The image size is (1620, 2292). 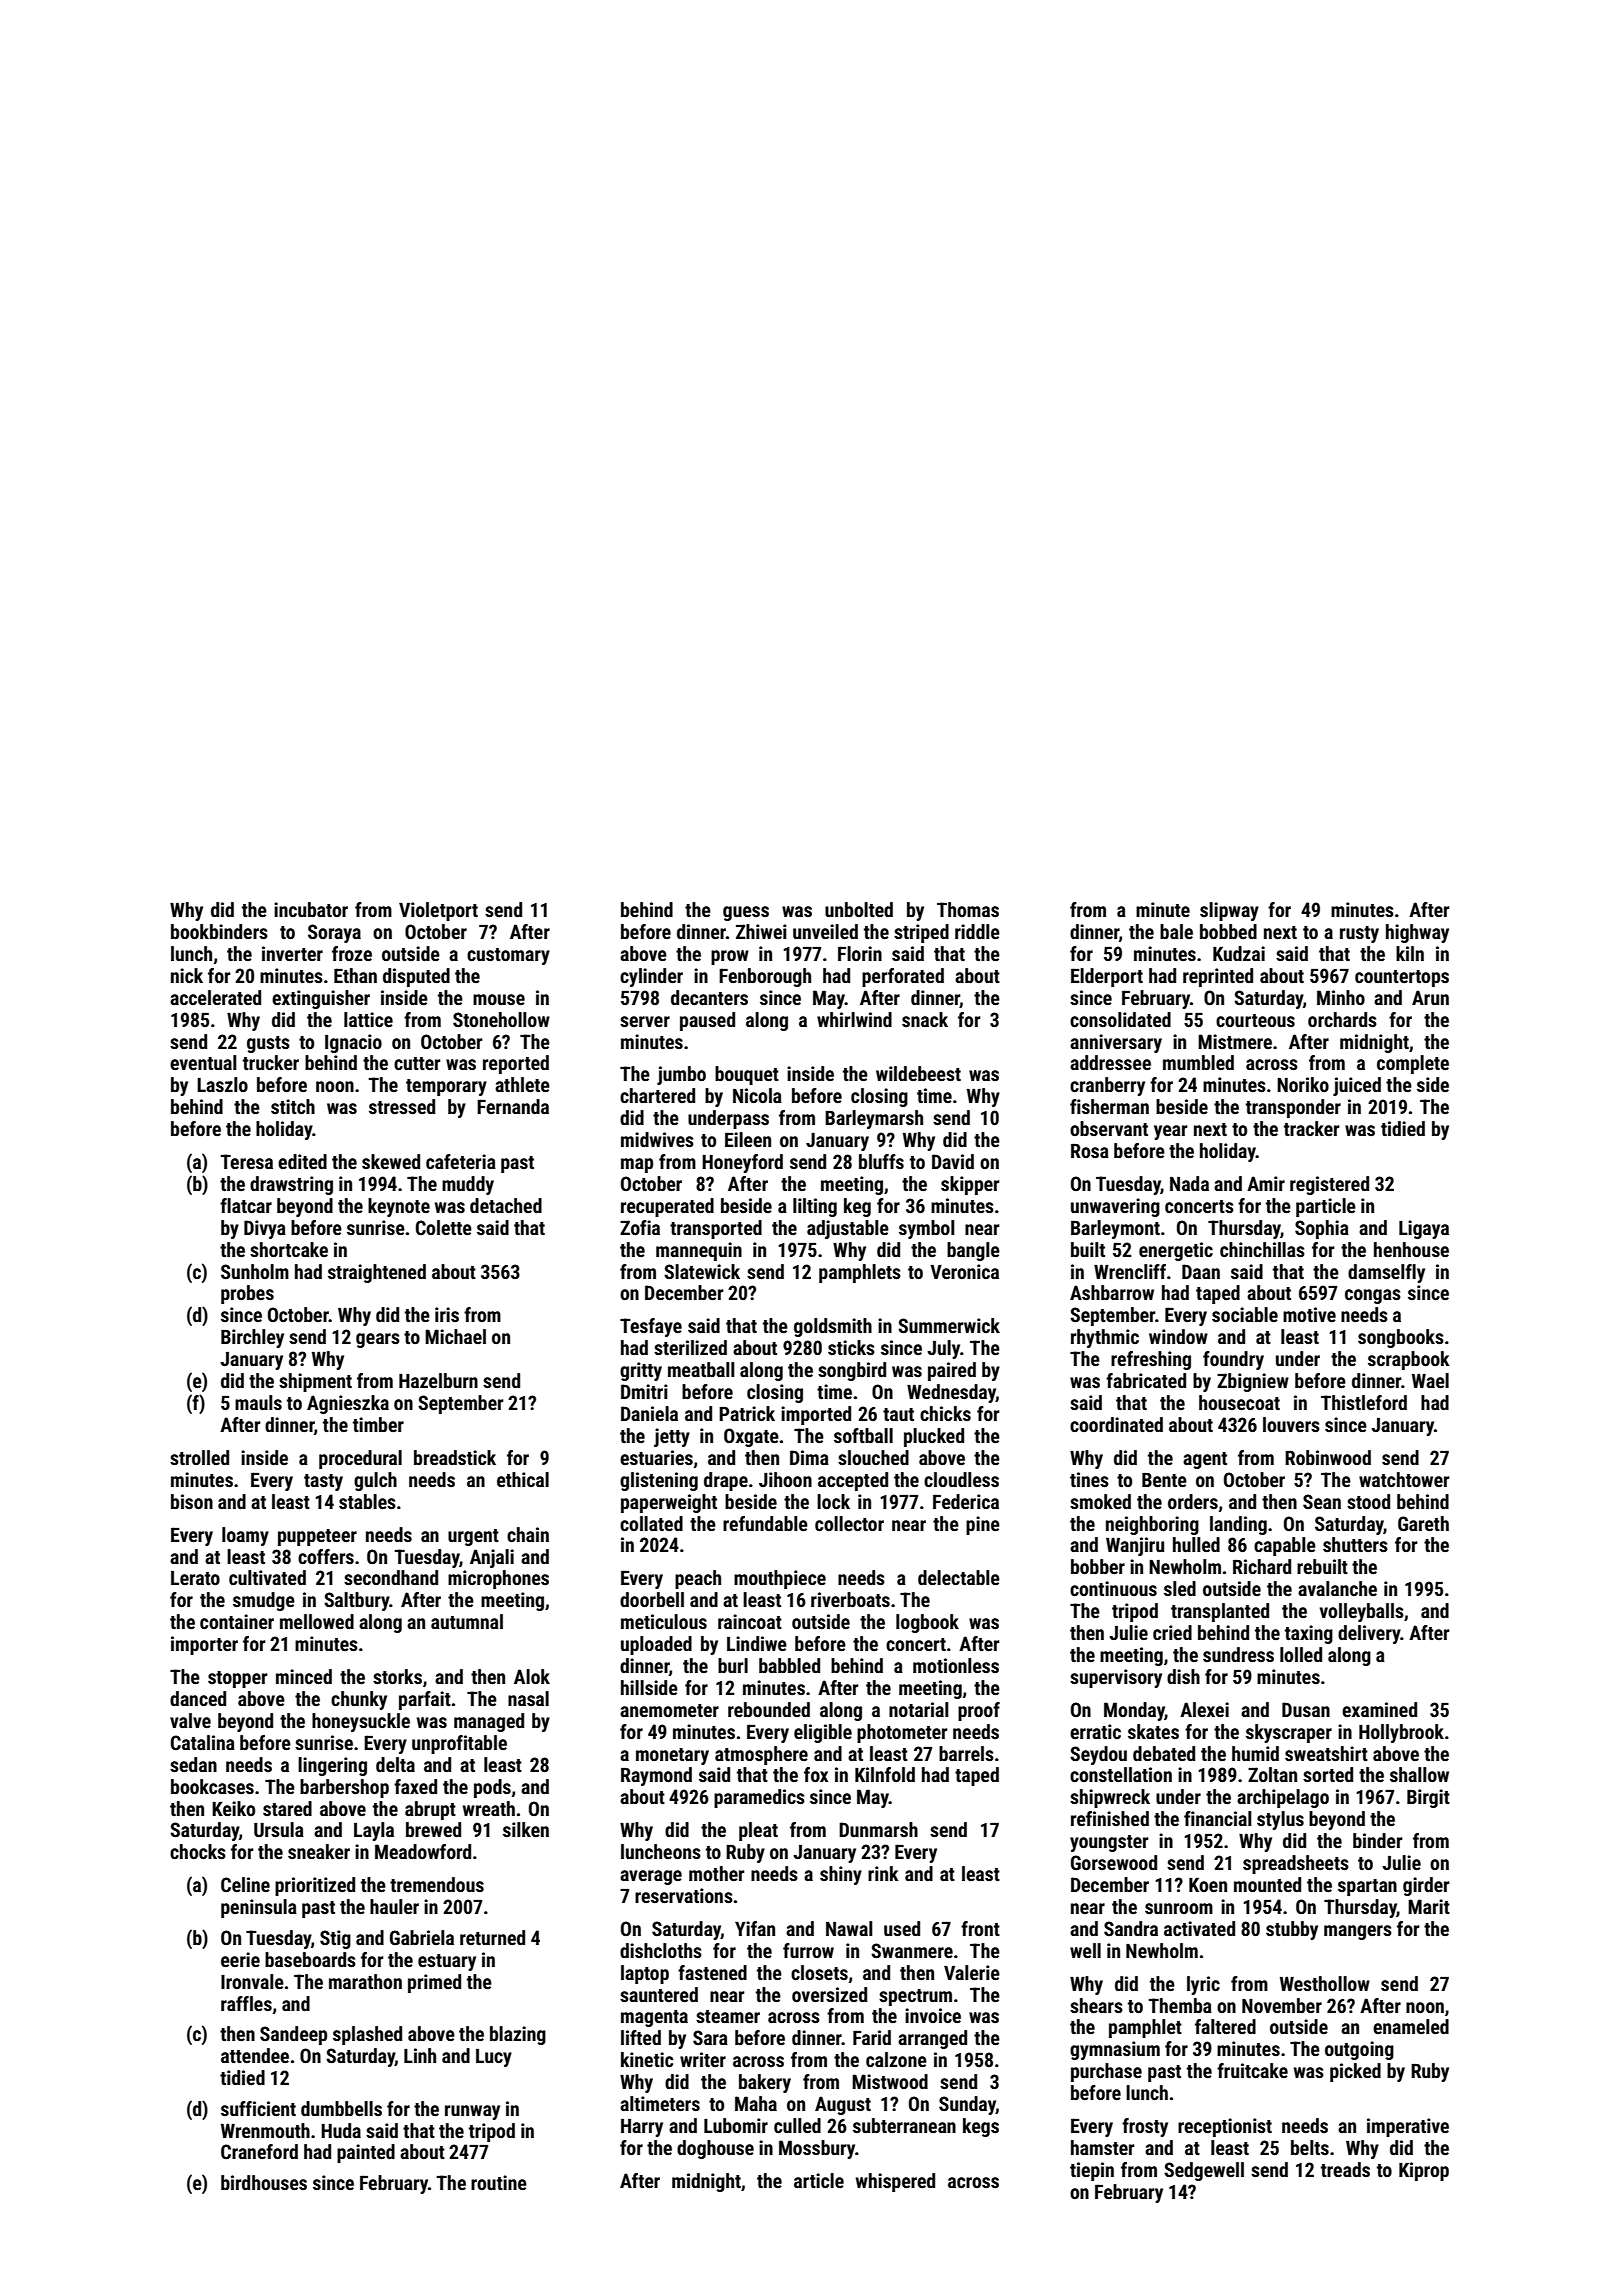 What do you see at coordinates (361, 1722) in the page?
I see `honeysuckle` at bounding box center [361, 1722].
